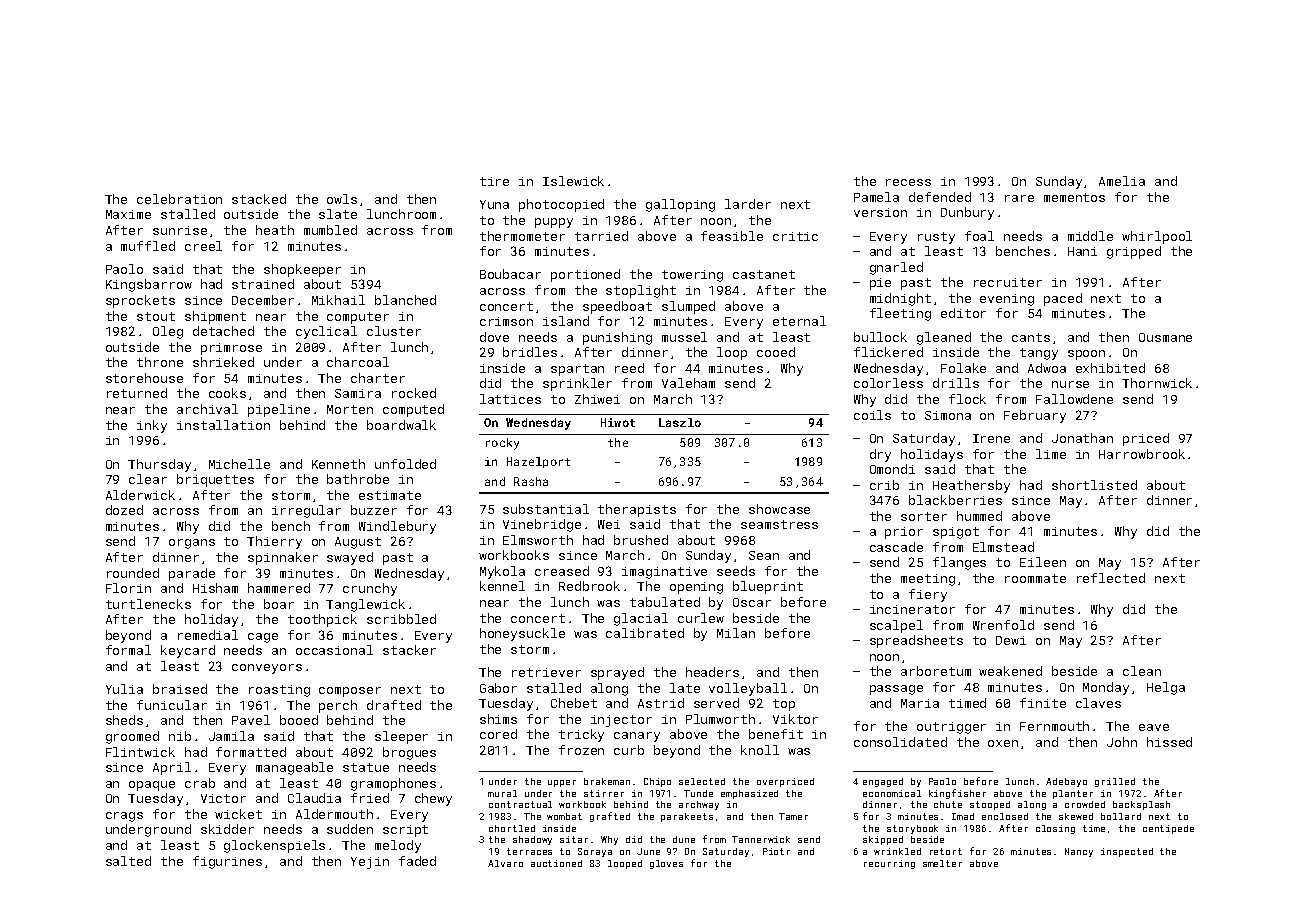  What do you see at coordinates (498, 688) in the page?
I see `Gabor` at bounding box center [498, 688].
